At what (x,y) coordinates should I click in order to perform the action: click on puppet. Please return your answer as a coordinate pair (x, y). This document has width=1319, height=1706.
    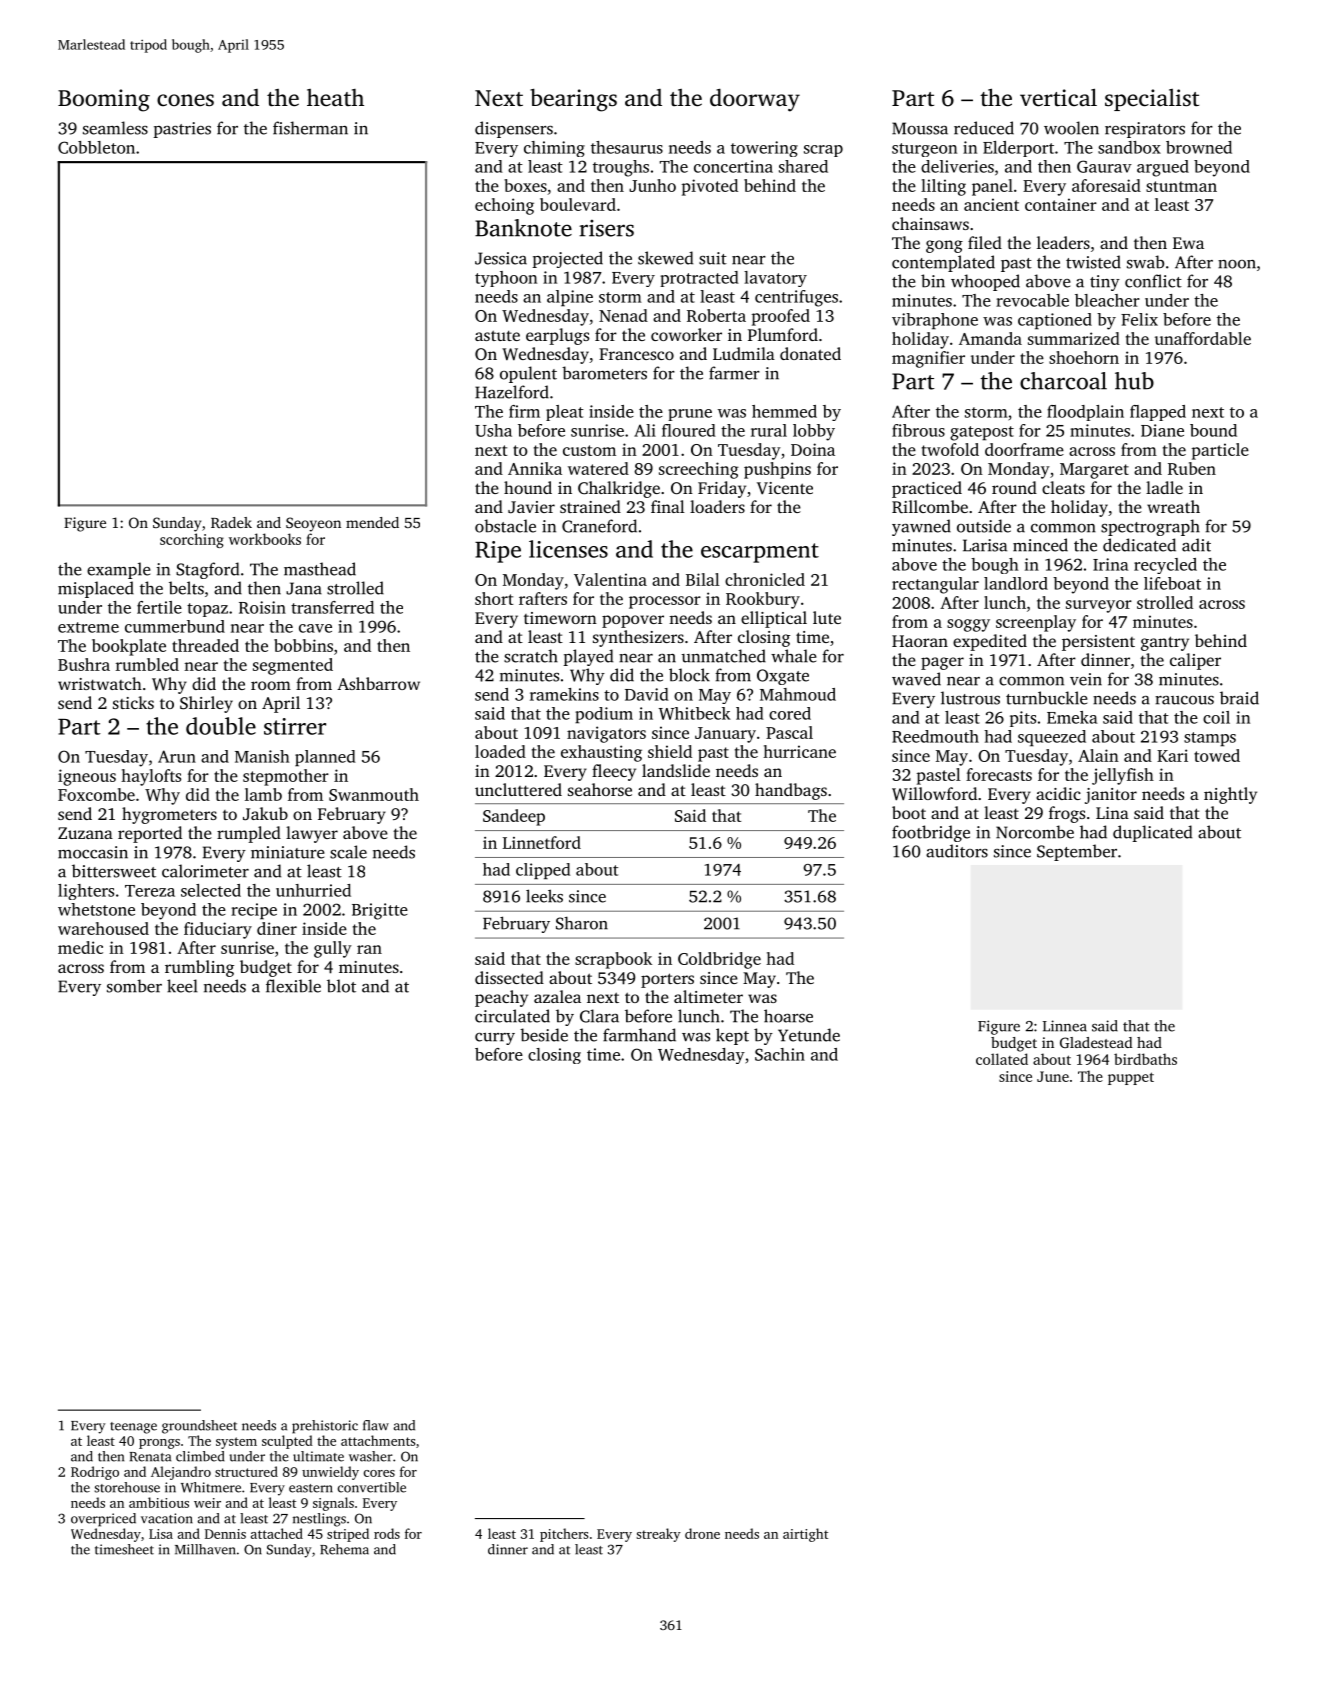
    Looking at the image, I should click on (1131, 1078).
